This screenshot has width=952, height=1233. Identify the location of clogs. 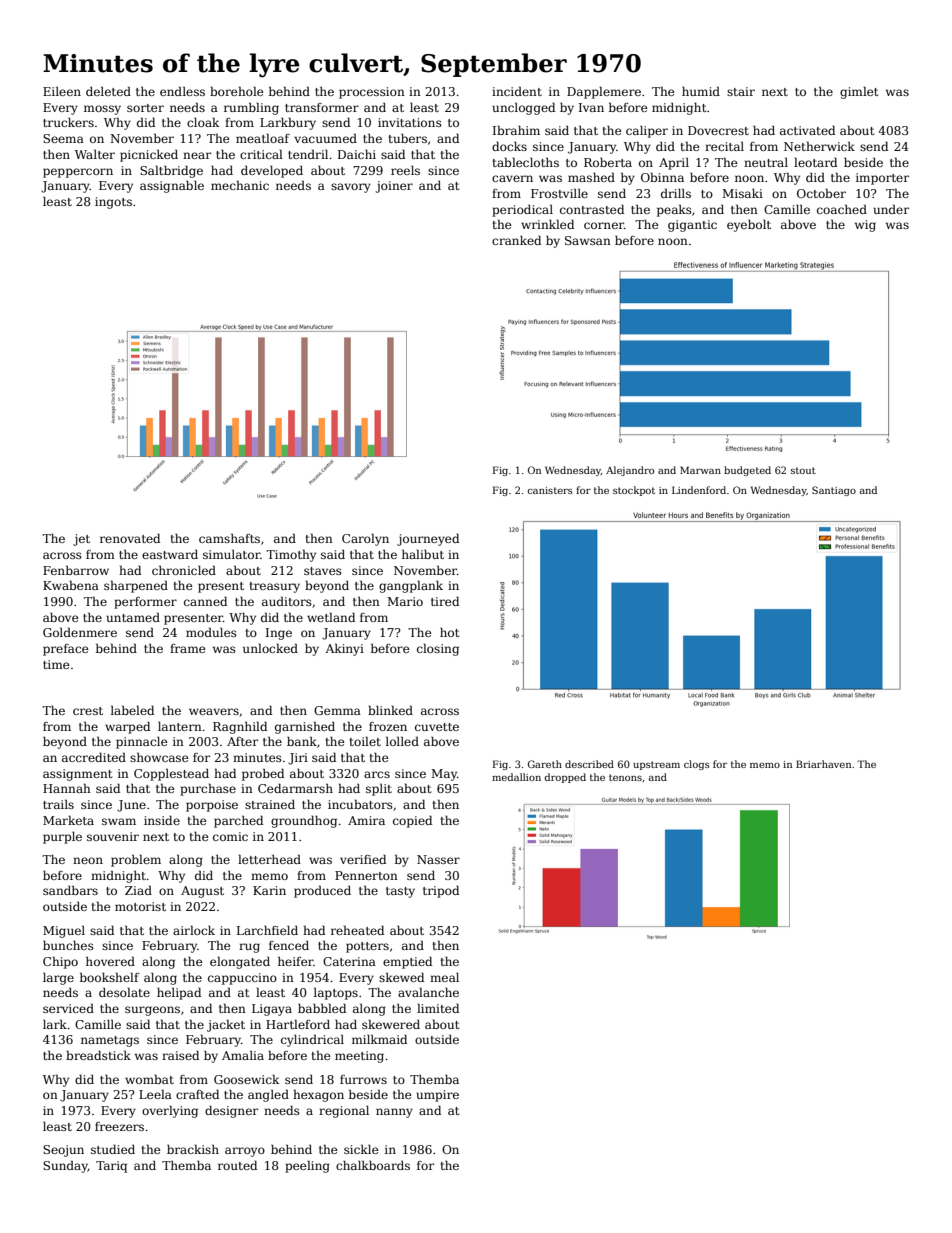
(697, 765).
